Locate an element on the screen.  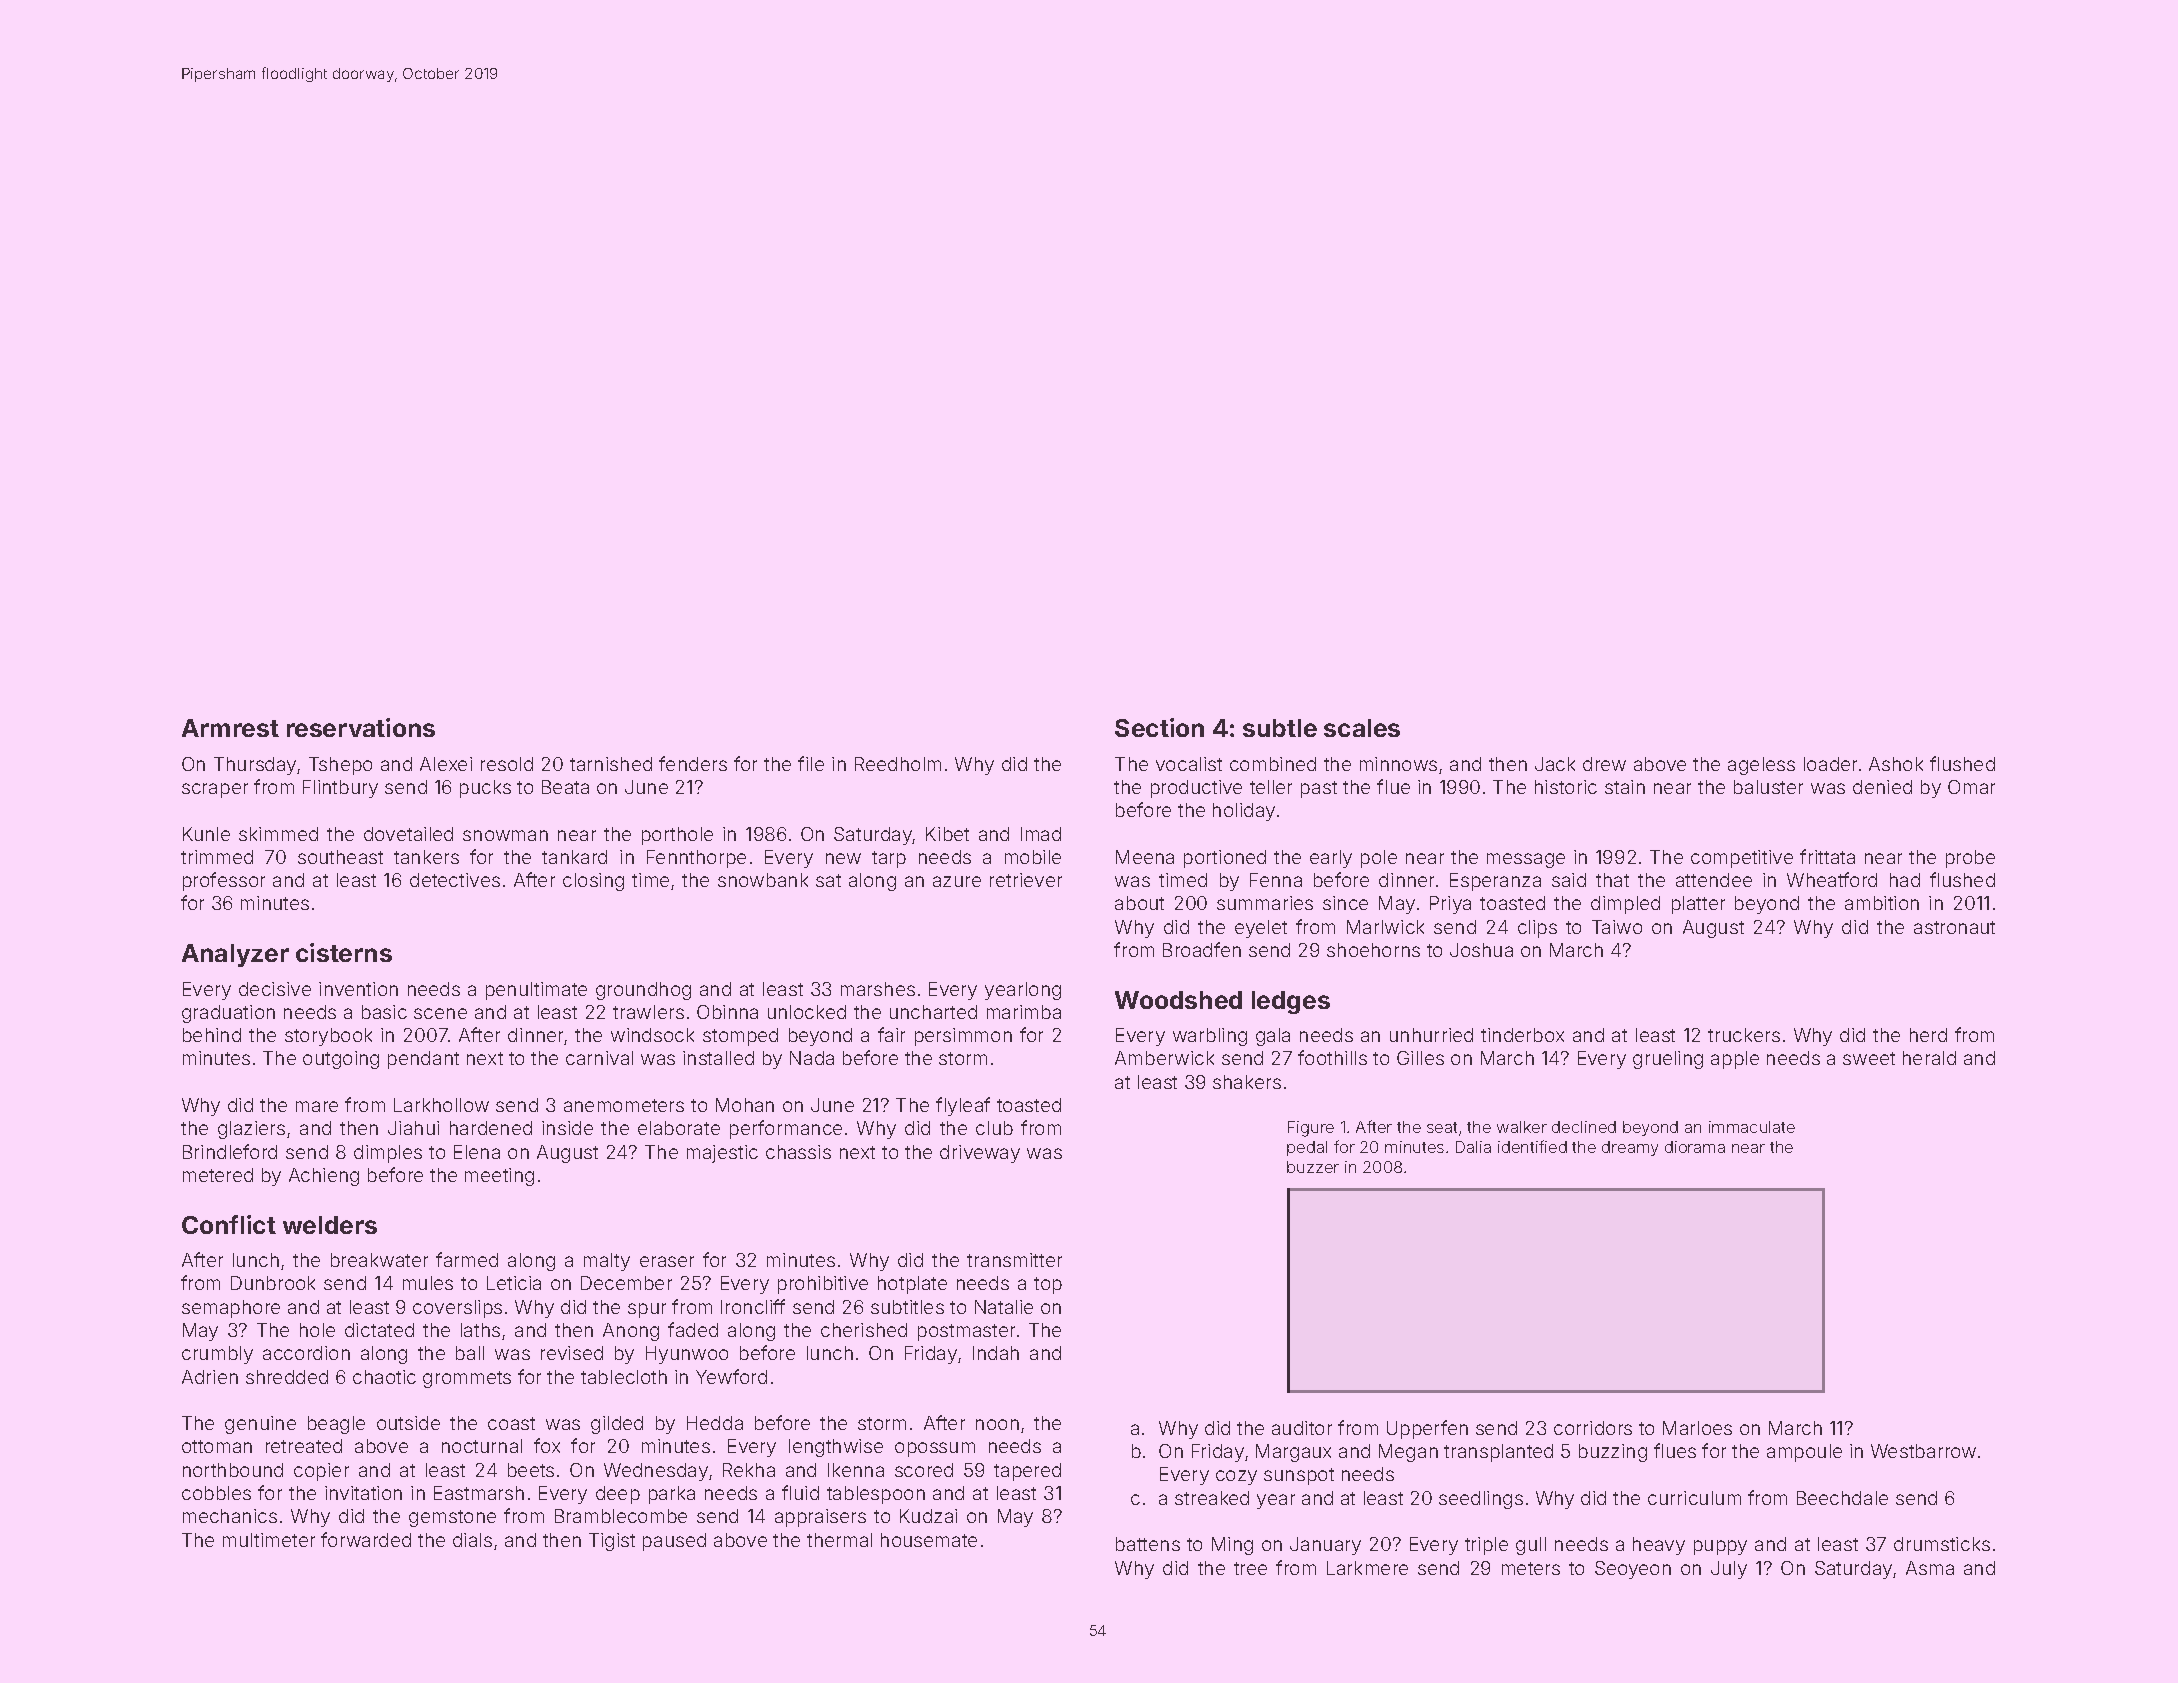
scraper is located at coordinates (215, 790).
